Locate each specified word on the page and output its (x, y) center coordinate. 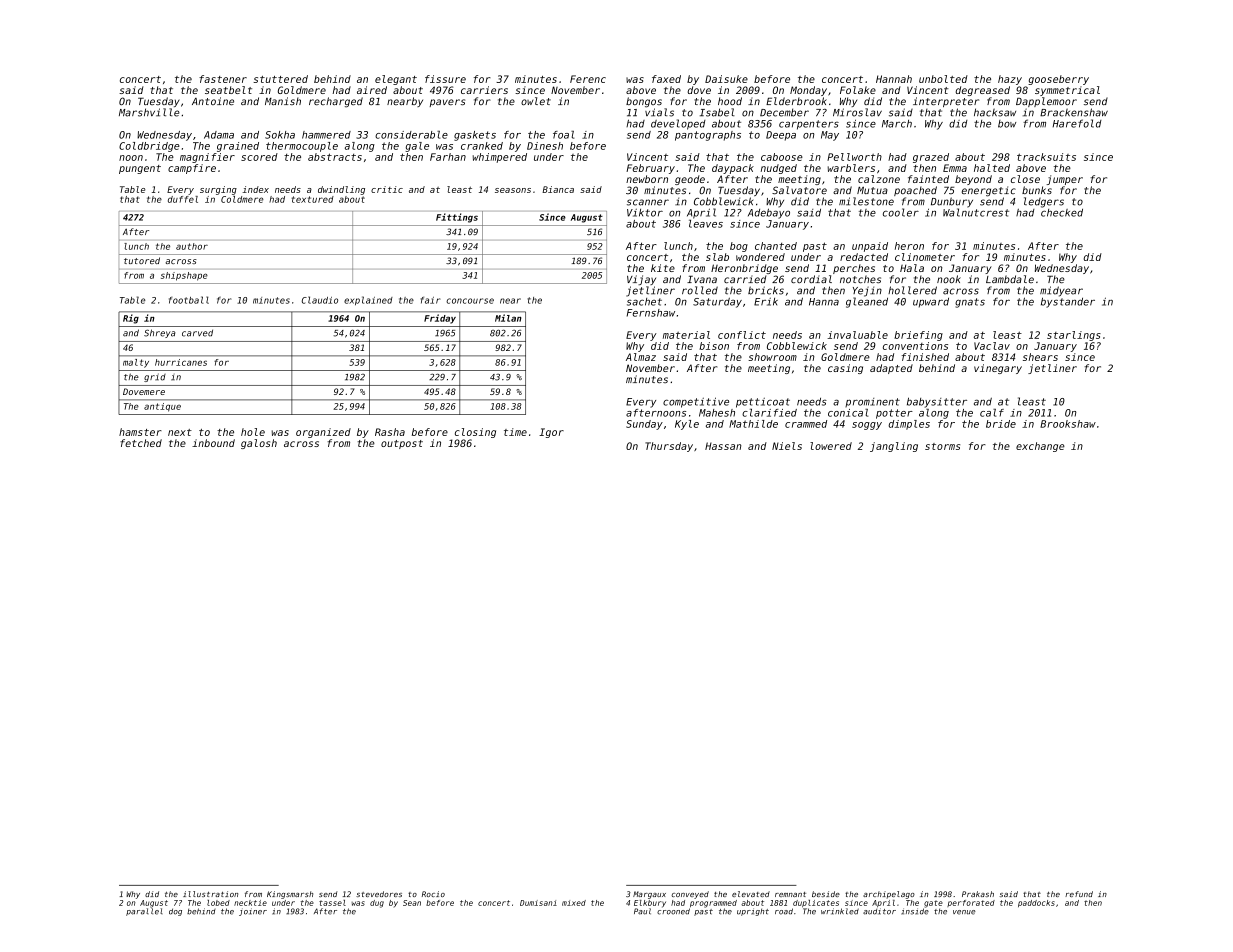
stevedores (379, 894)
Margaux (649, 895)
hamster (140, 432)
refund (1079, 894)
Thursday (669, 447)
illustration (210, 894)
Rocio (433, 894)
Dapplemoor (1046, 102)
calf (992, 413)
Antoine (213, 101)
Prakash (978, 894)
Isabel (717, 112)
